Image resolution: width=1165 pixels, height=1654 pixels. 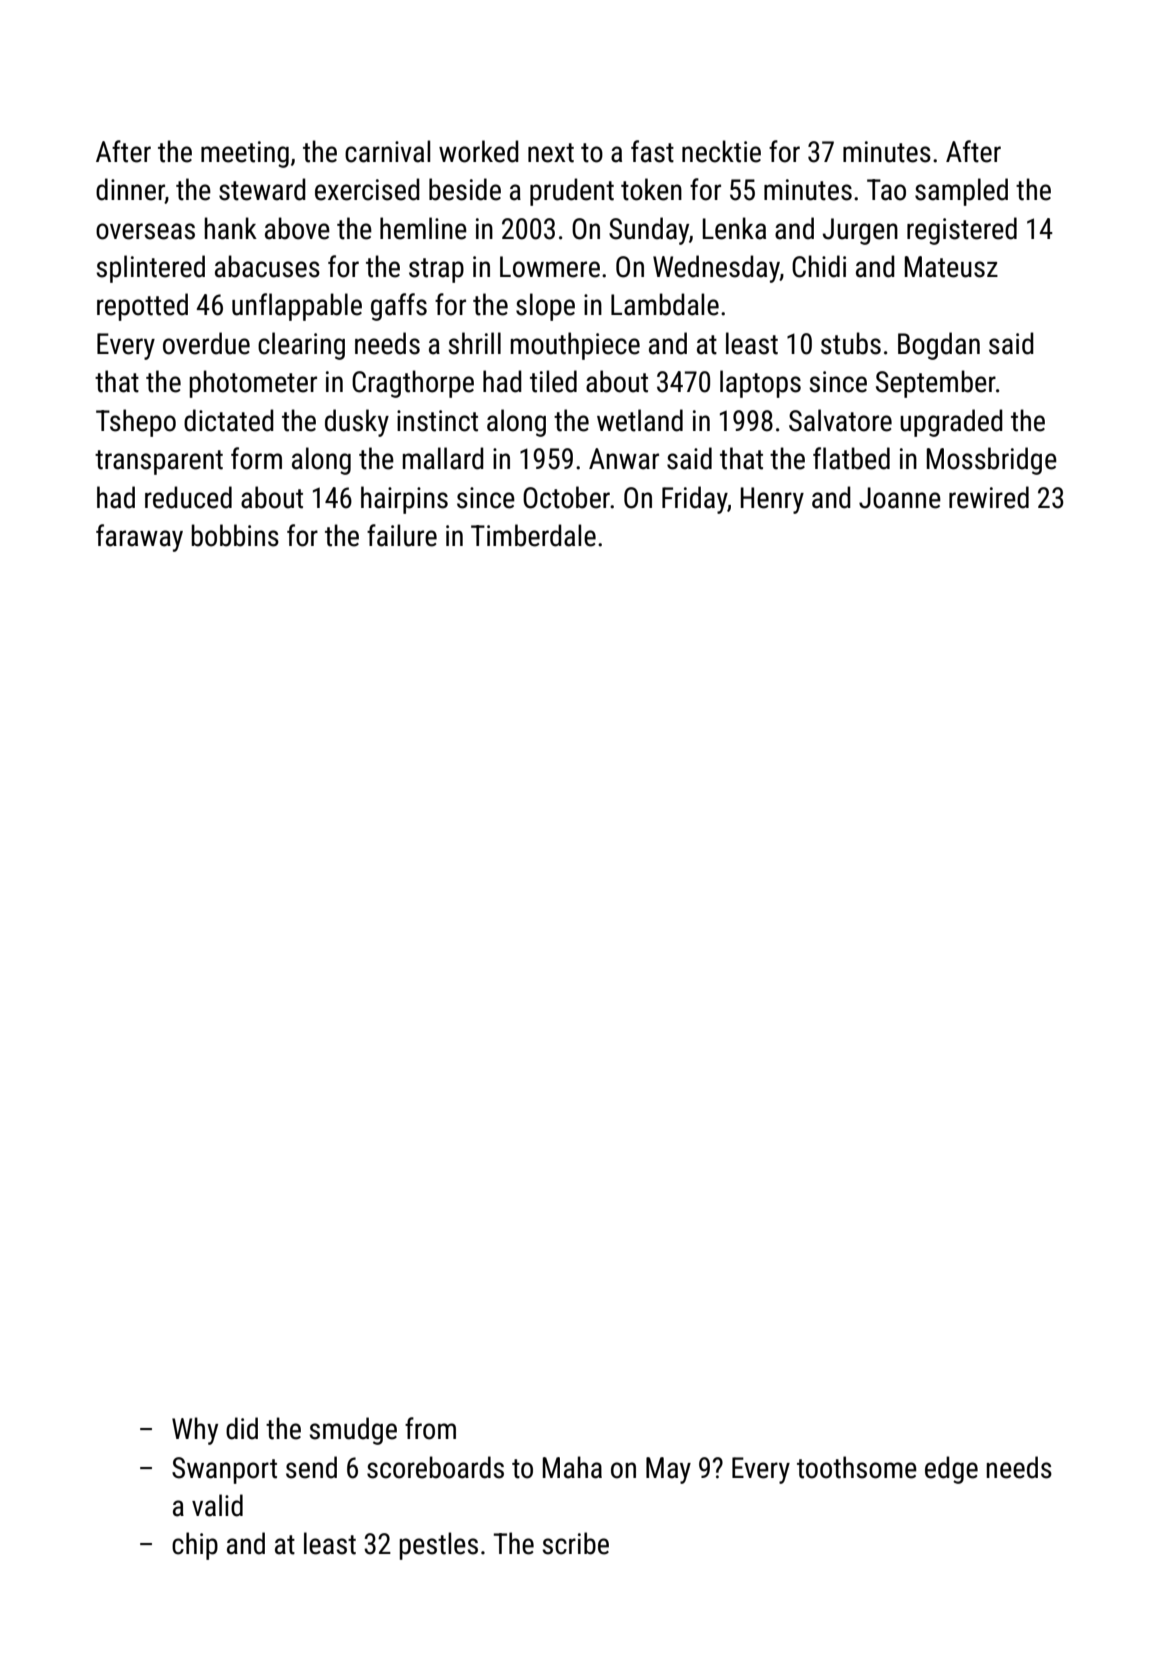 What do you see at coordinates (716, 269) in the document?
I see `Wednesday` at bounding box center [716, 269].
